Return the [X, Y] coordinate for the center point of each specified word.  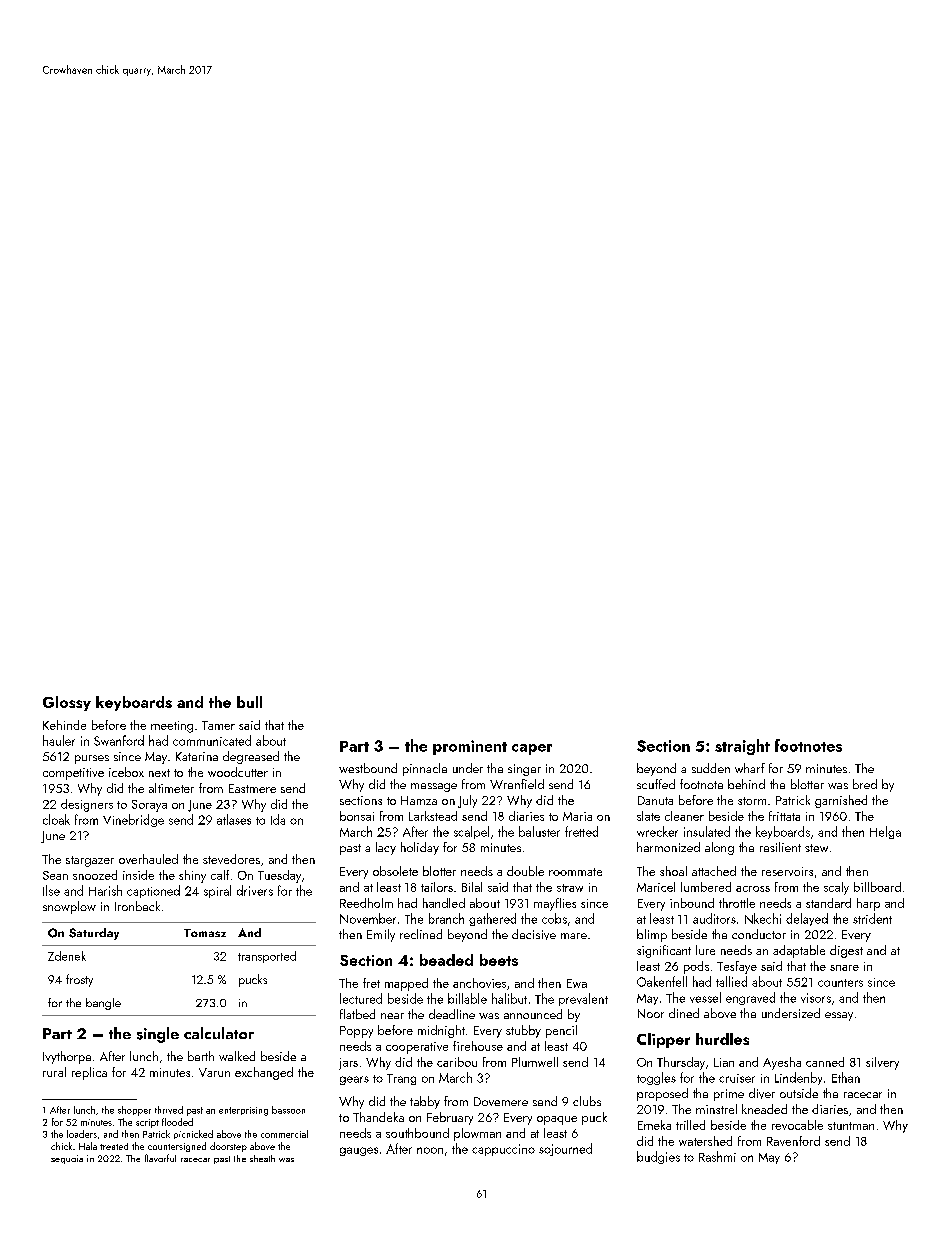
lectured [361, 998]
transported [267, 957]
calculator [219, 1033]
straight [742, 747]
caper [532, 749]
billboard [877, 887]
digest [846, 951]
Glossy [67, 703]
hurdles [722, 1039]
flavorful [160, 1158]
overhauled [148, 859]
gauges [359, 1151]
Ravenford [793, 1141]
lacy [386, 848]
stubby [523, 1031]
